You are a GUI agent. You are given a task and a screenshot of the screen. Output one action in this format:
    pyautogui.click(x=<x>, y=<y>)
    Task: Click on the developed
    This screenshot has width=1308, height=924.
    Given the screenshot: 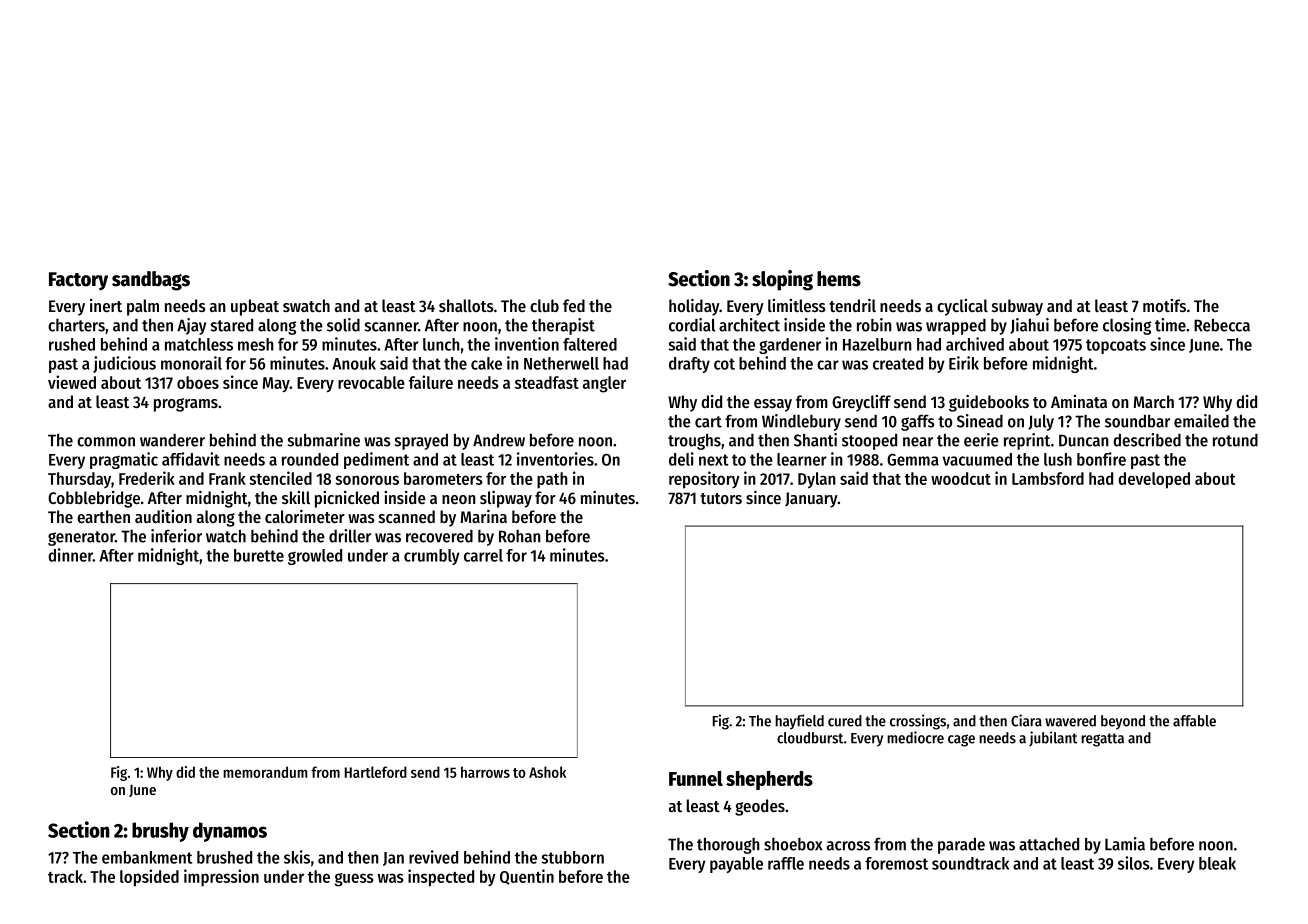 What is the action you would take?
    pyautogui.click(x=1154, y=480)
